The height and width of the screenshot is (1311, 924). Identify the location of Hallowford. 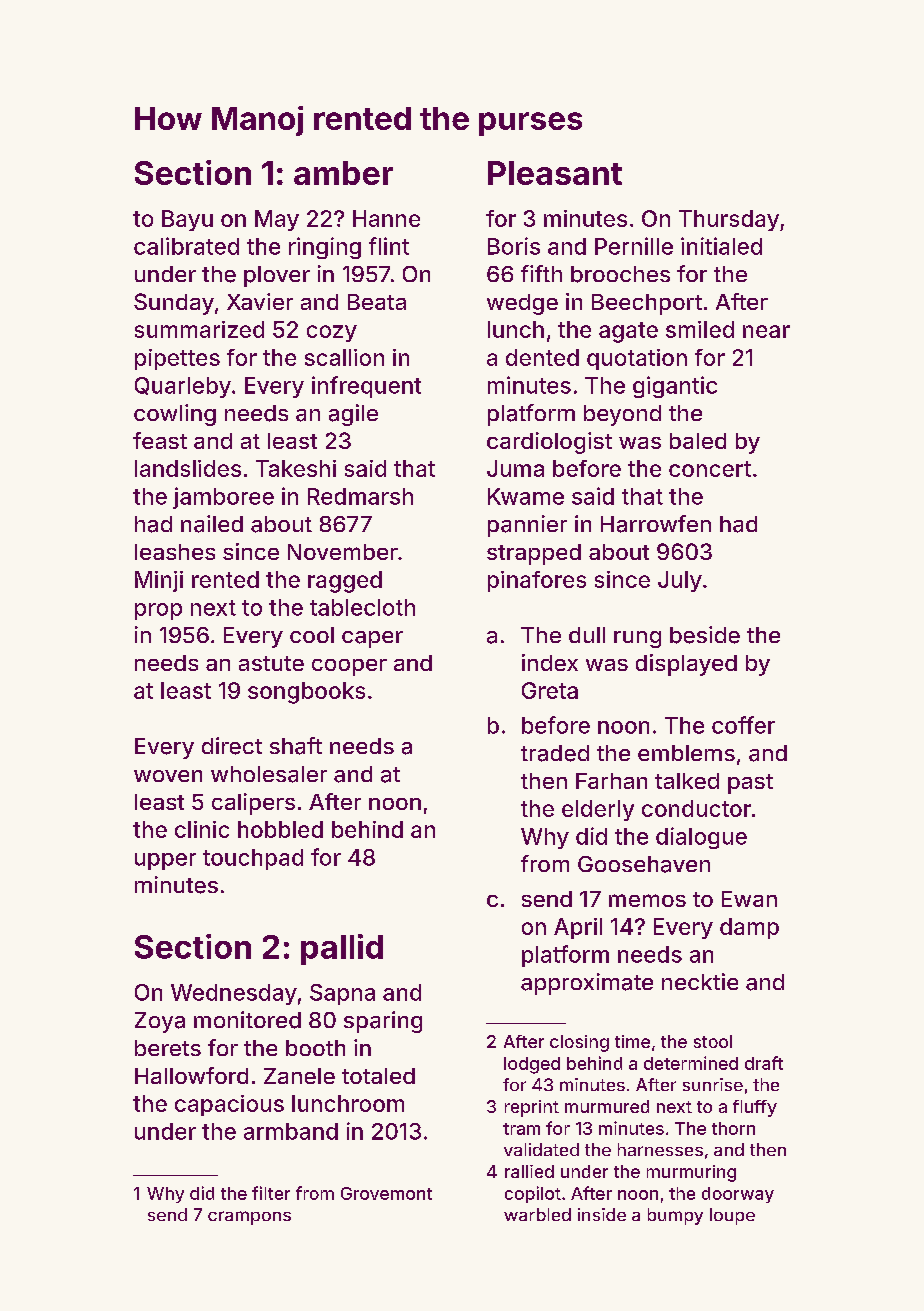
(191, 1075).
